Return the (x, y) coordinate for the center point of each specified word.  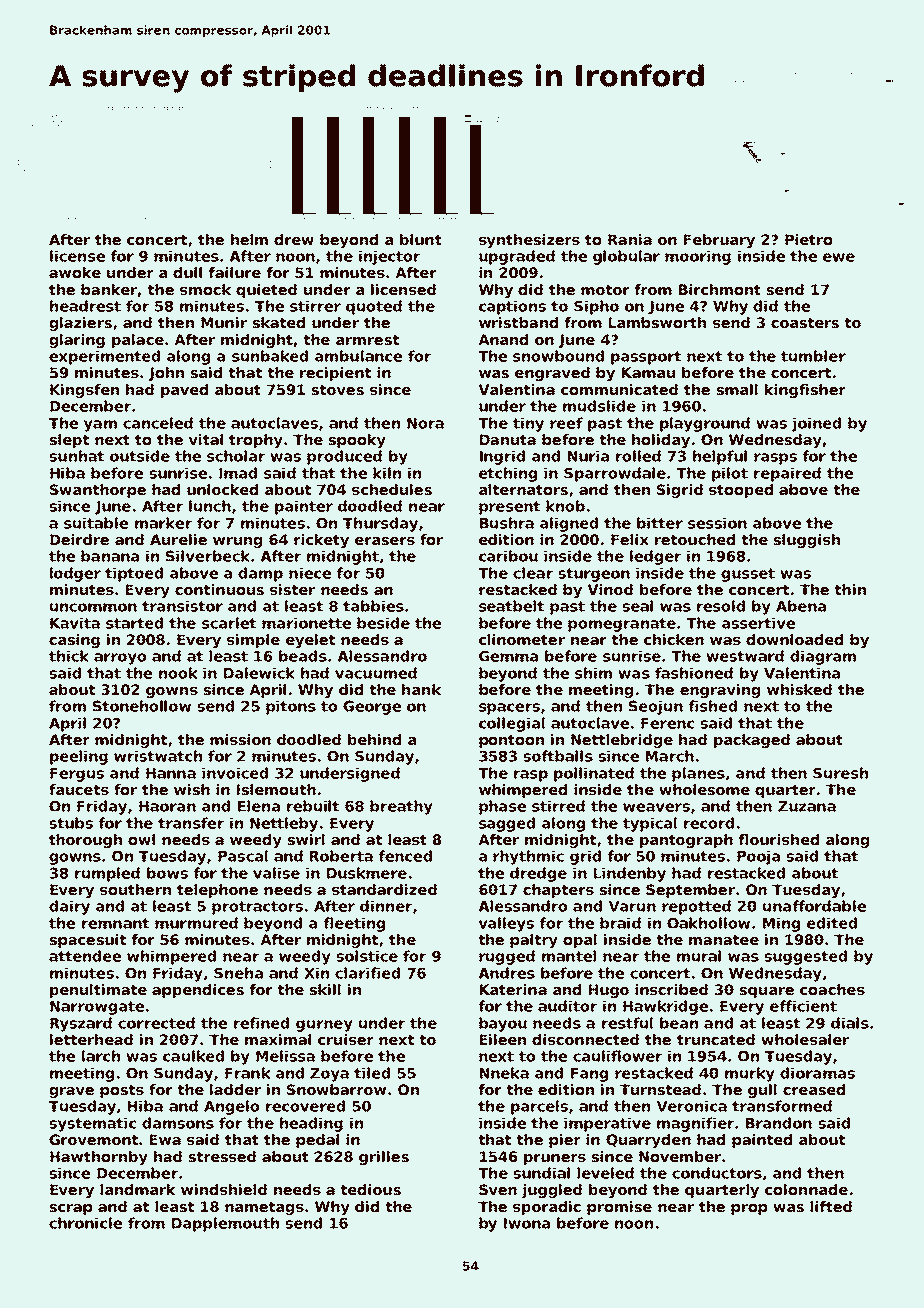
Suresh (840, 773)
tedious (370, 1189)
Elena (259, 806)
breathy (401, 807)
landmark (137, 1189)
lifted (831, 1206)
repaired (787, 474)
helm (249, 239)
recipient (335, 374)
